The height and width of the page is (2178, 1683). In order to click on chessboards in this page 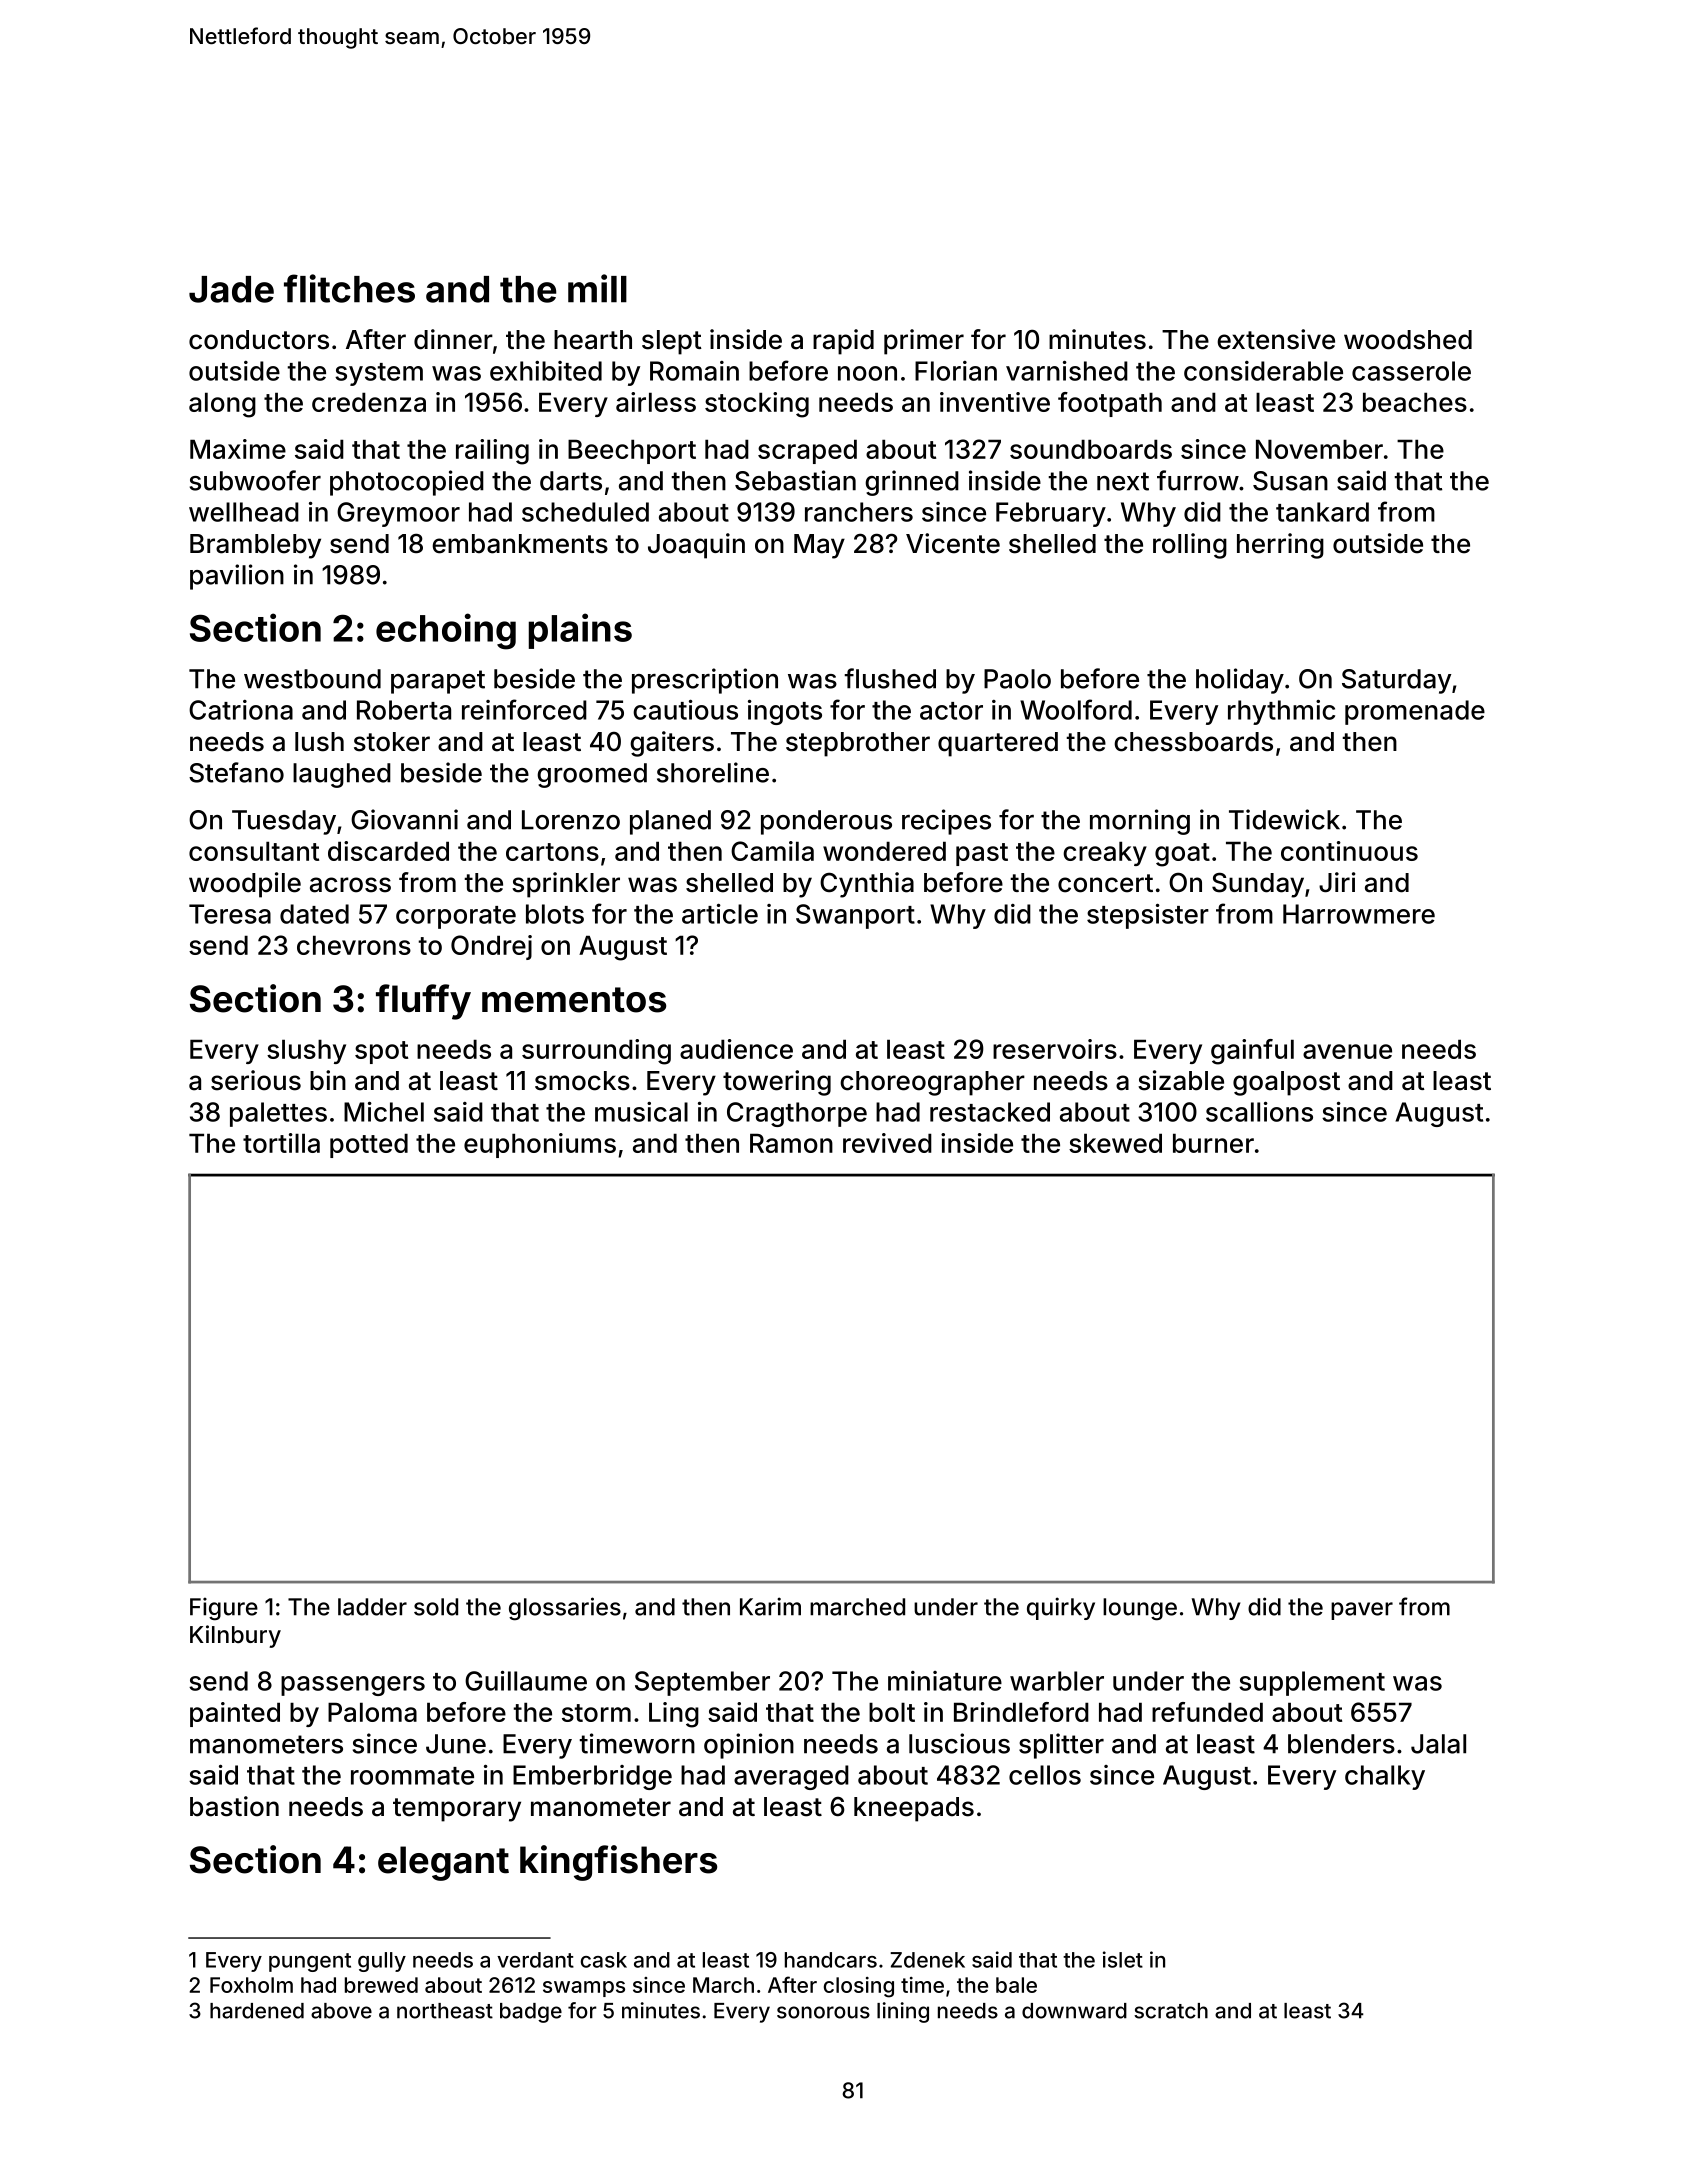, I will do `click(1193, 742)`.
